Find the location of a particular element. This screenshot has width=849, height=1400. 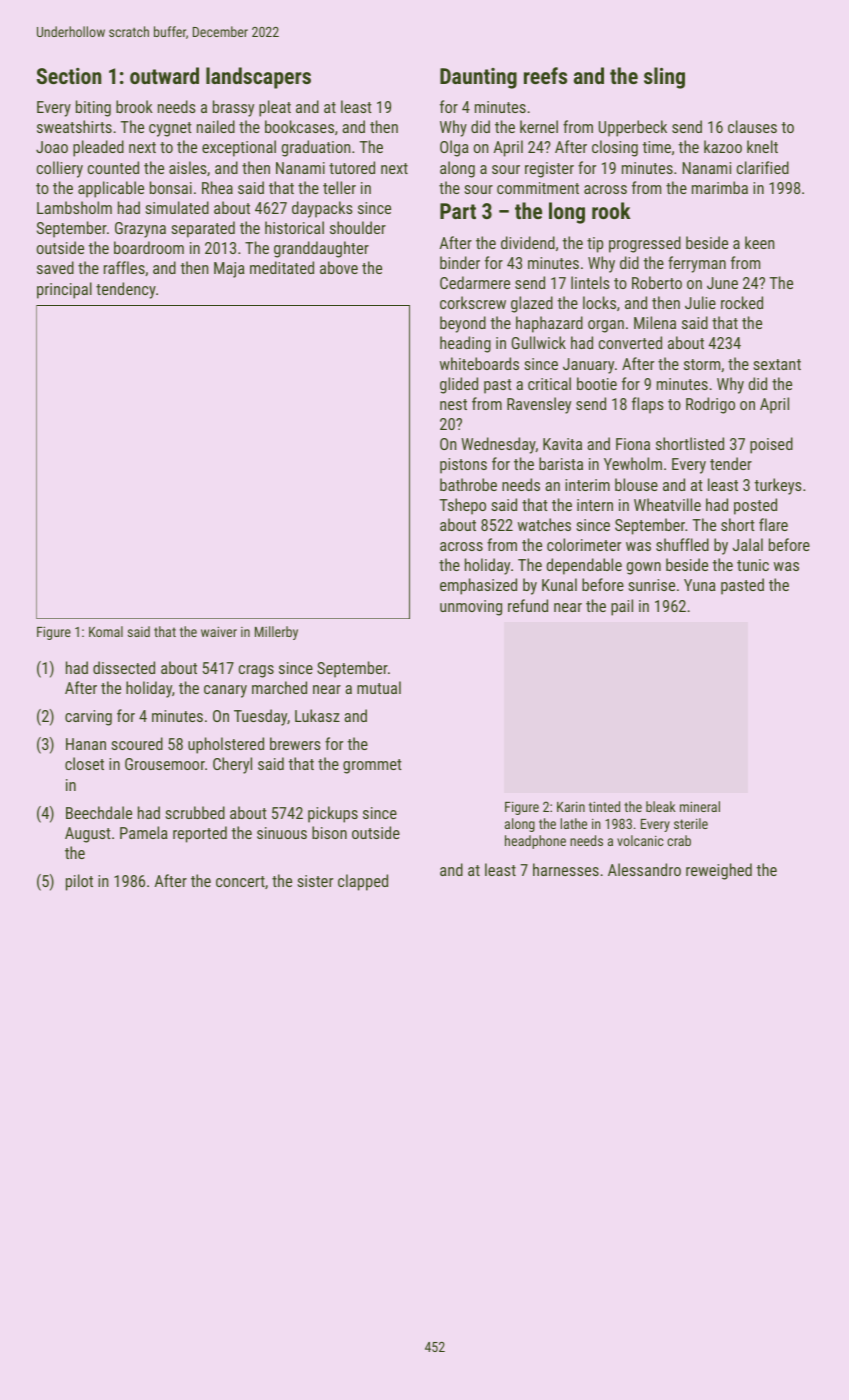

aisles is located at coordinates (188, 167).
